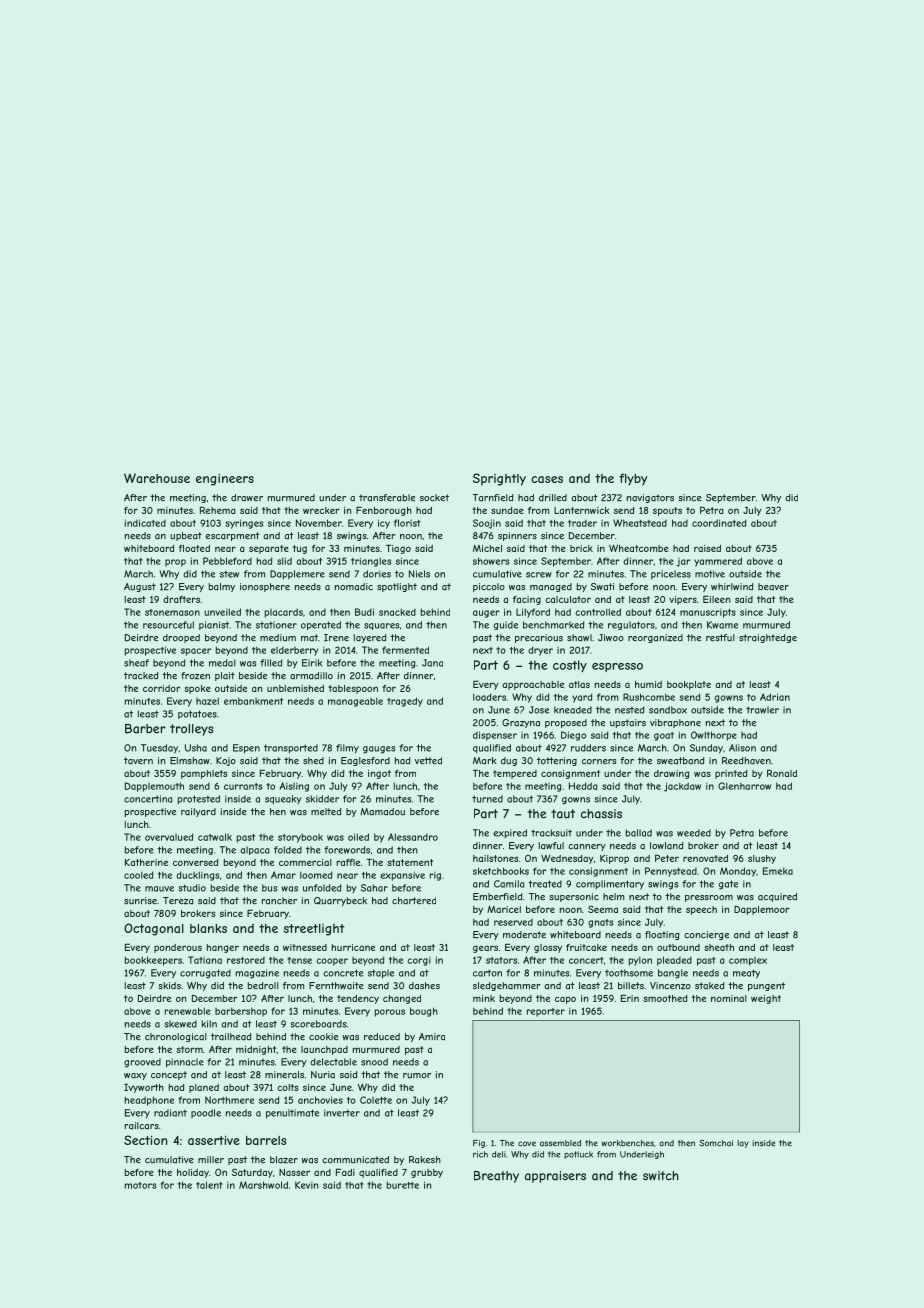 Image resolution: width=924 pixels, height=1308 pixels. Describe the element at coordinates (631, 986) in the page. I see `billets` at that location.
